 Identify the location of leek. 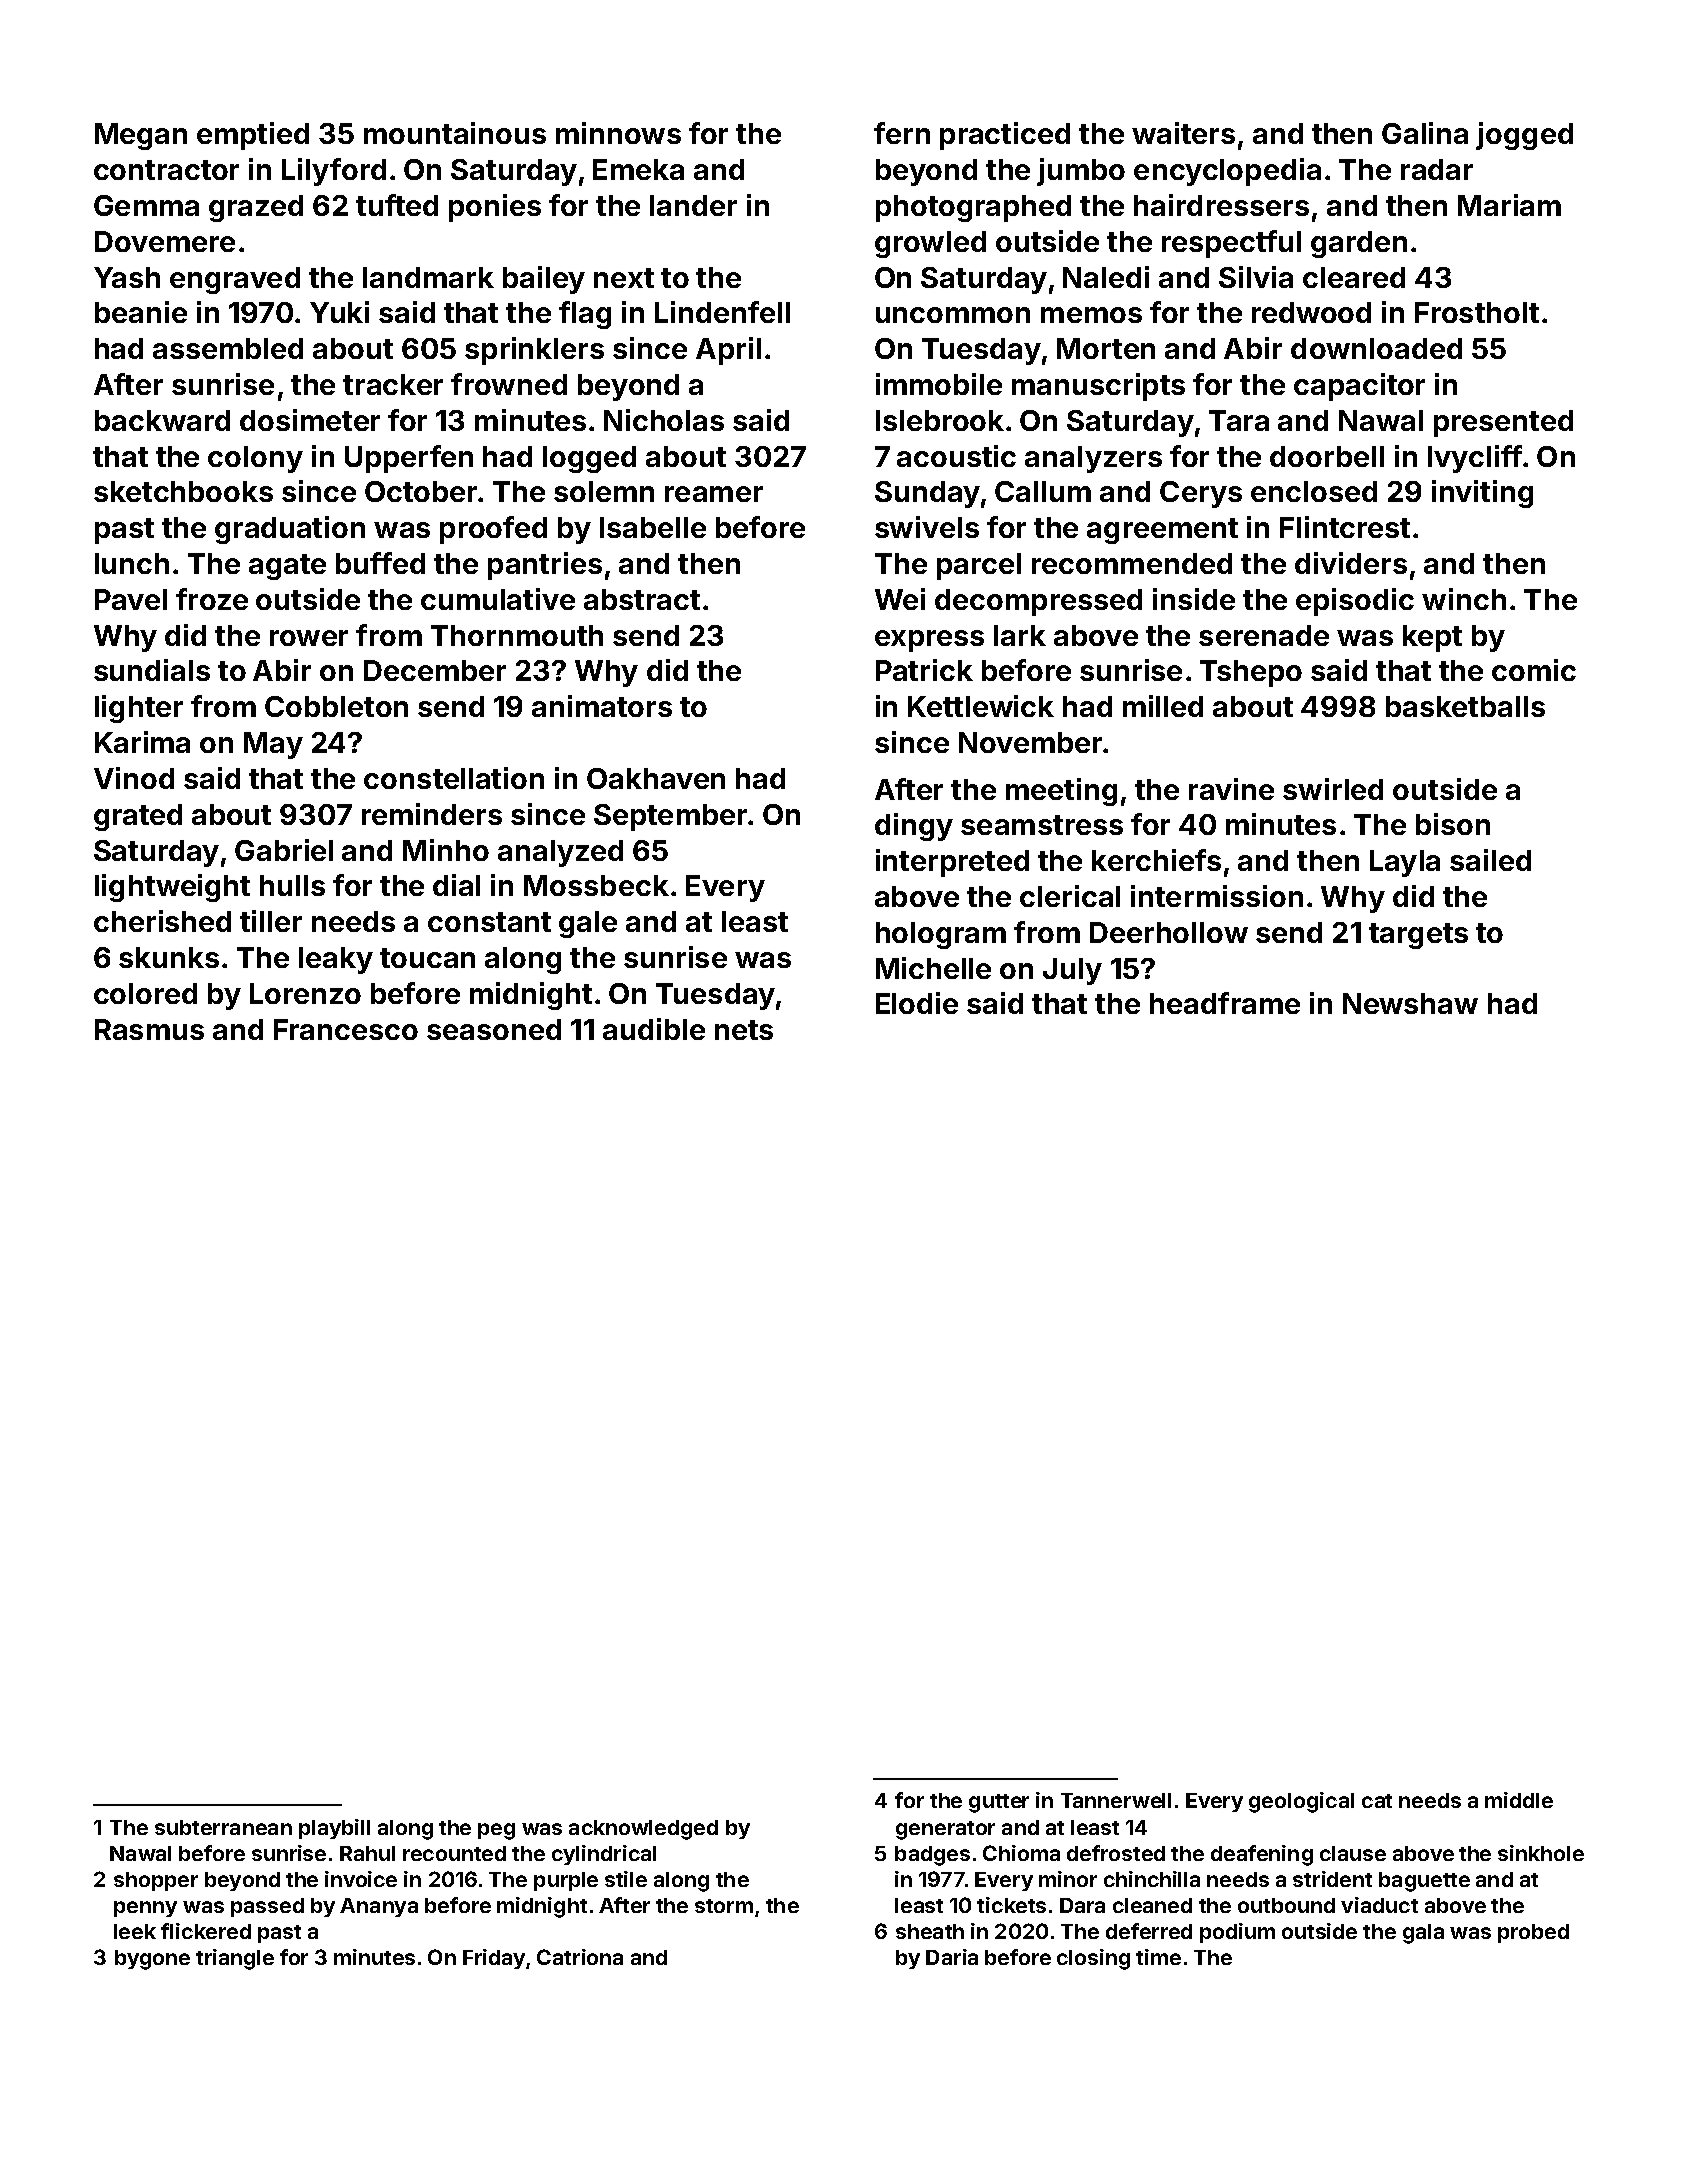
(135, 1931).
